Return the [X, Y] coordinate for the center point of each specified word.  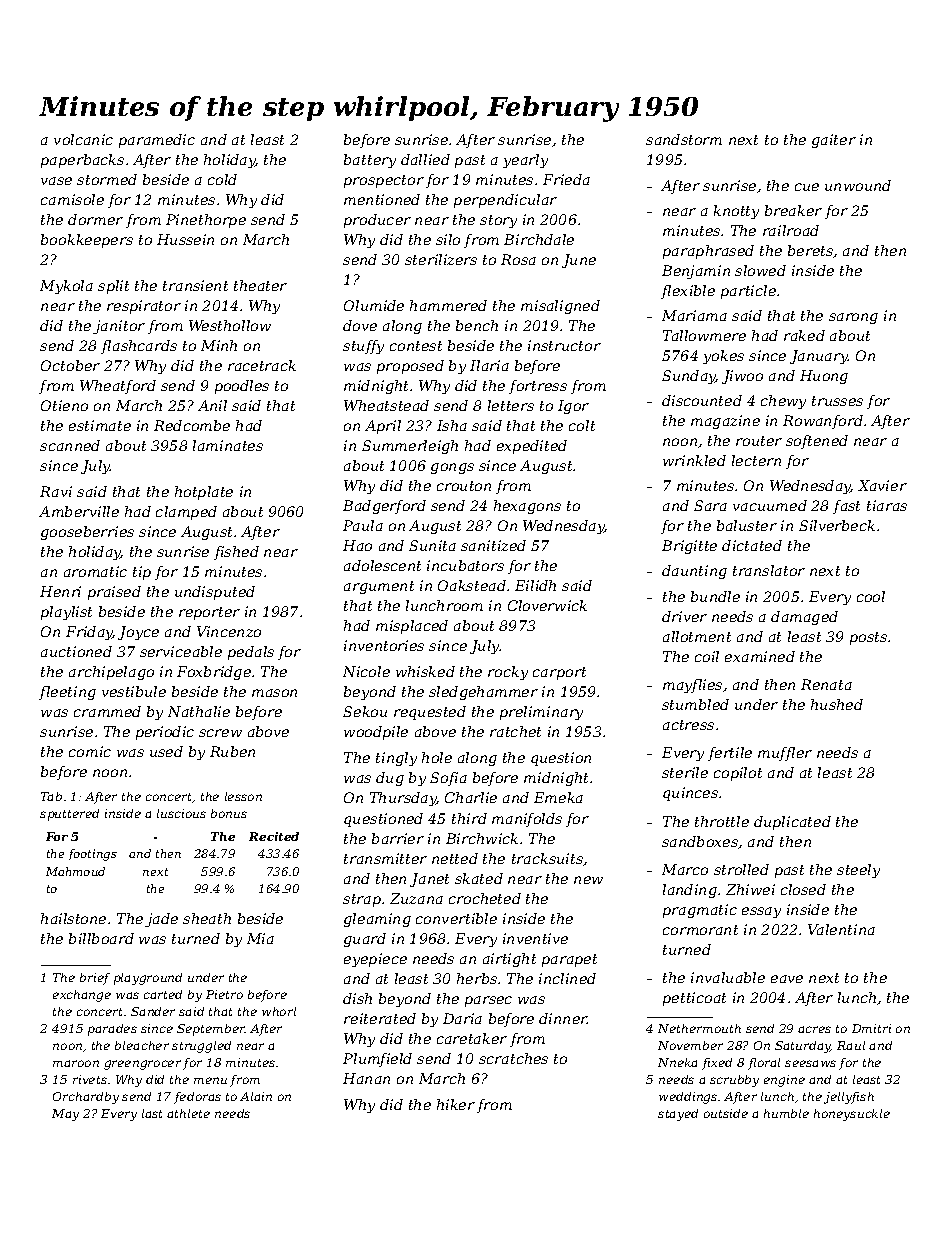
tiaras [887, 505]
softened [817, 442]
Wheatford [118, 387]
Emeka [558, 797]
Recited [274, 836]
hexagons [527, 507]
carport [559, 673]
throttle [722, 821]
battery [370, 161]
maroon [76, 1063]
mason [274, 693]
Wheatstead [386, 405]
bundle [715, 596]
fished [236, 553]
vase [56, 181]
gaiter [834, 141]
